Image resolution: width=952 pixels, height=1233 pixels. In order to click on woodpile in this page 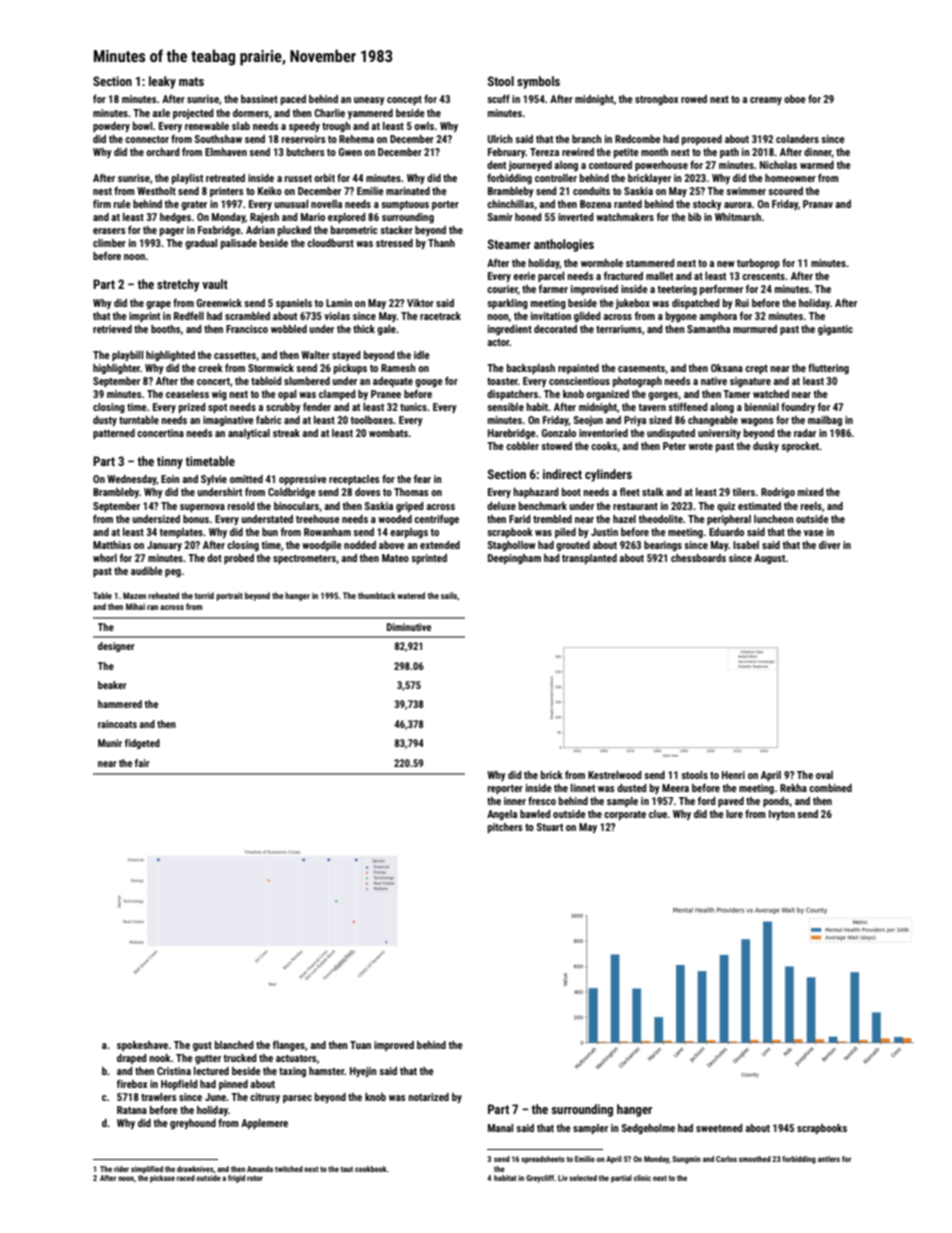, I will do `click(322, 546)`.
